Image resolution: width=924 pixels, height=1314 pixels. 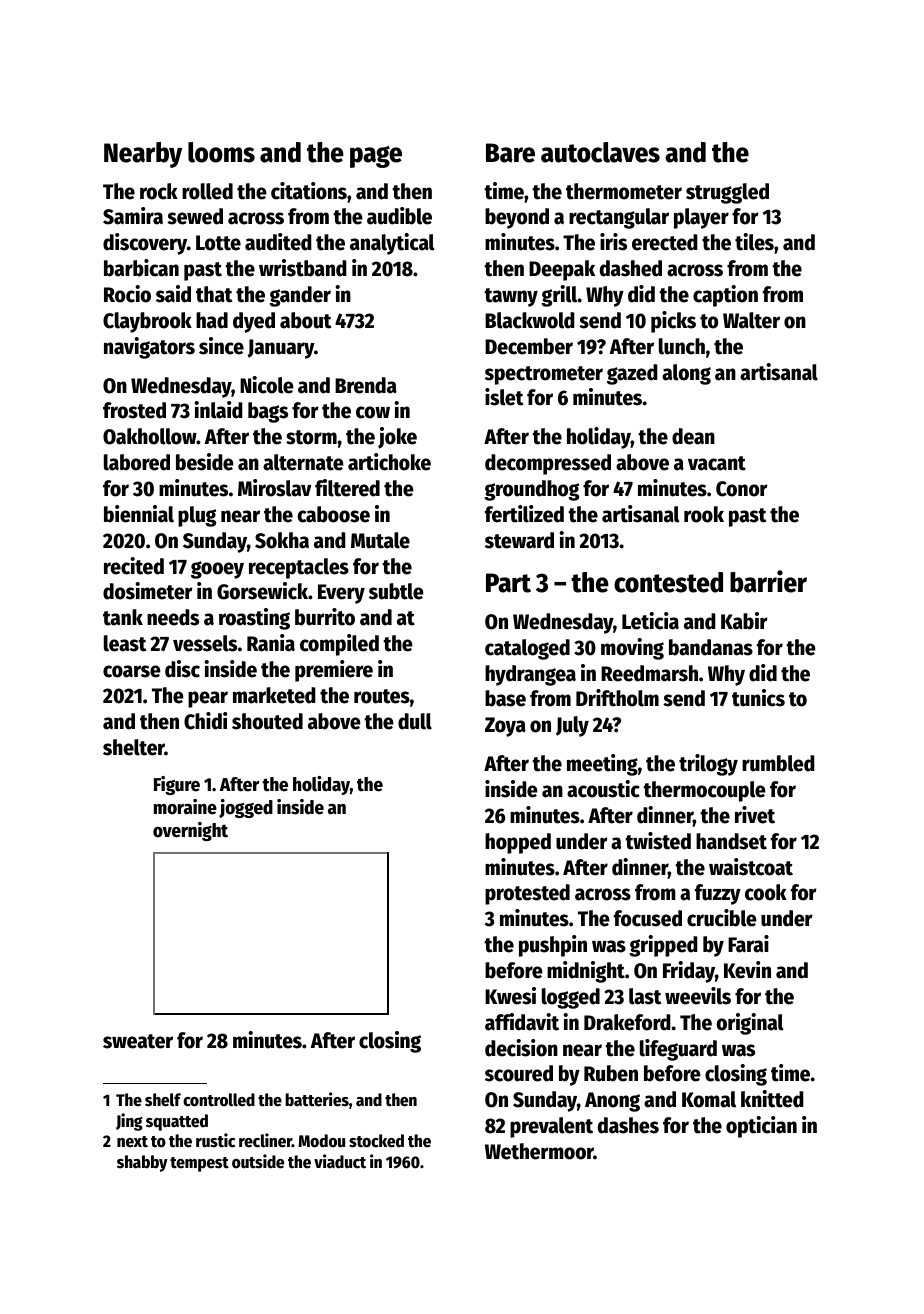 I want to click on struggled, so click(x=727, y=193).
